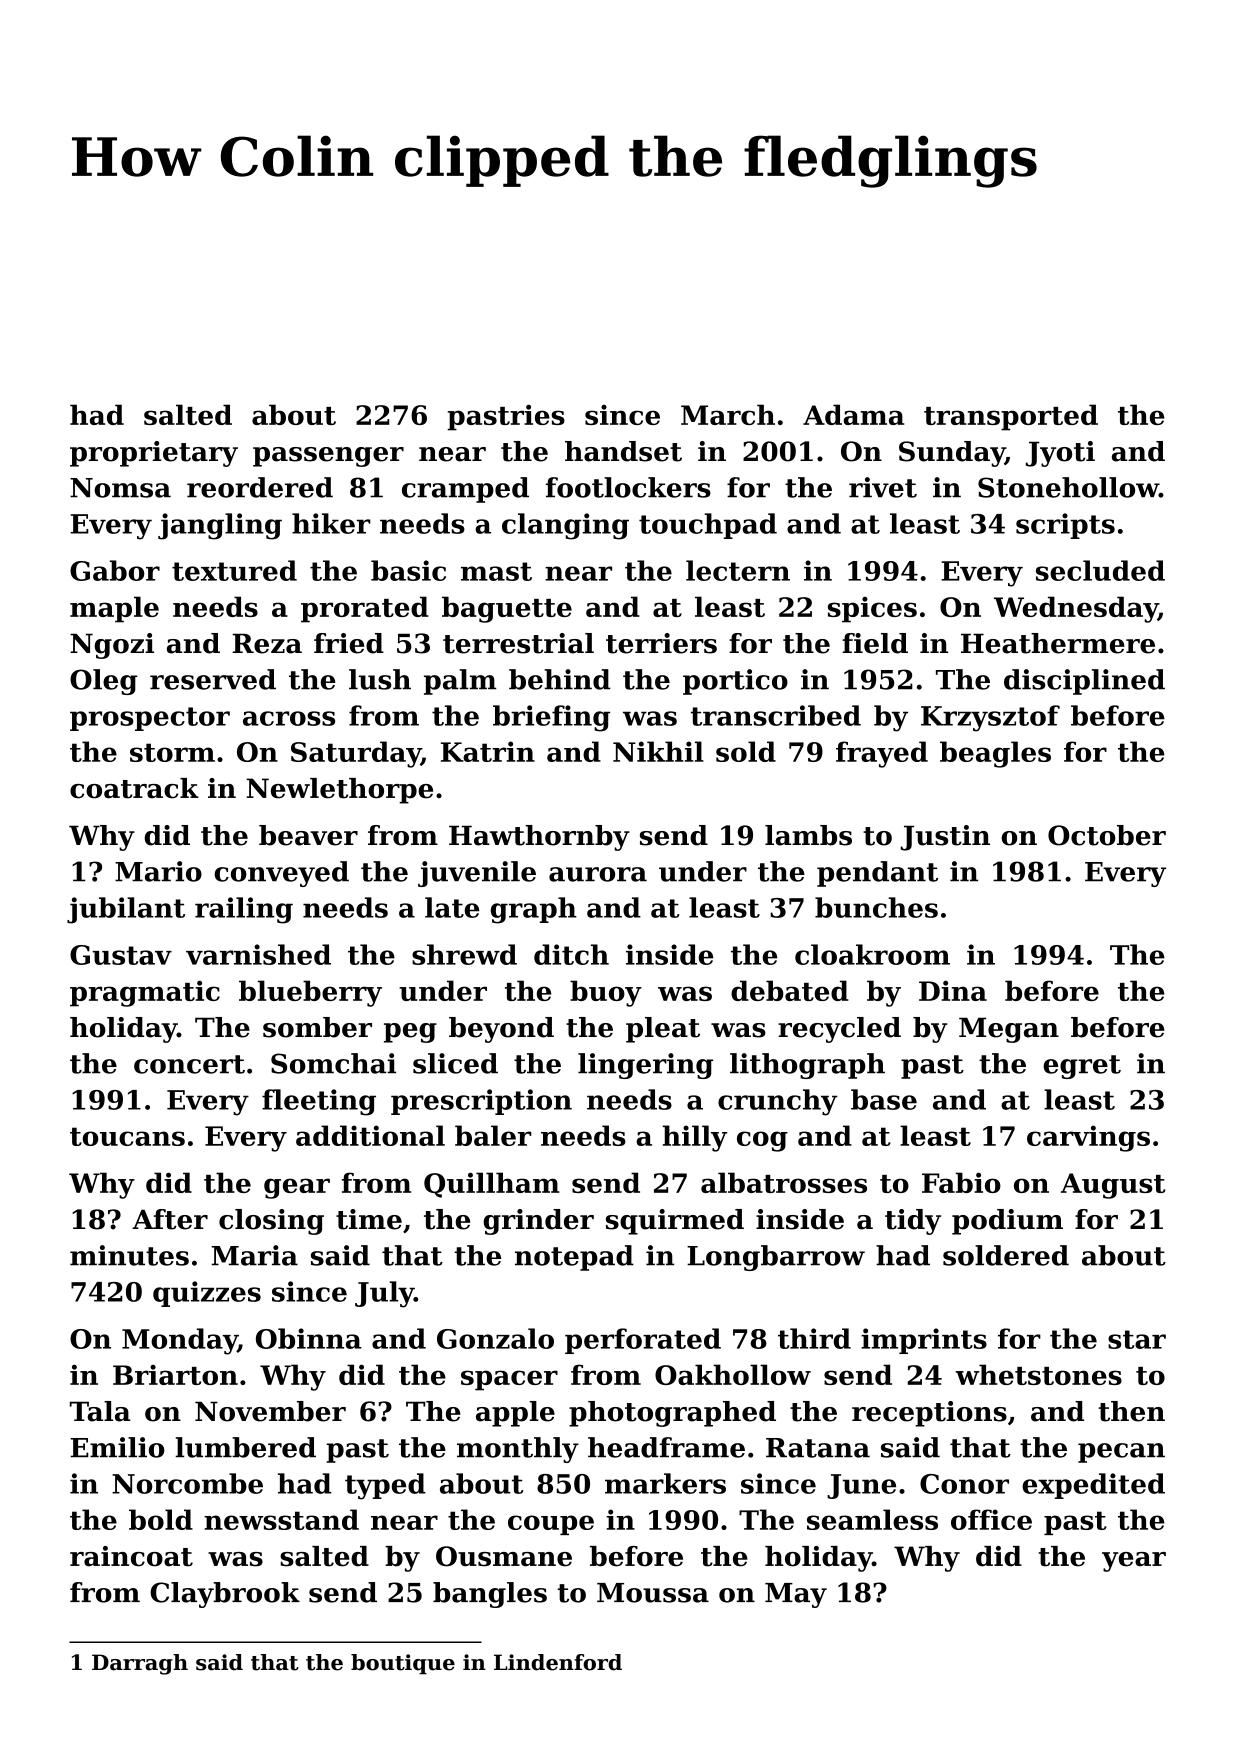 This screenshot has height=1746, width=1235. Describe the element at coordinates (876, 907) in the screenshot. I see `bunches` at that location.
